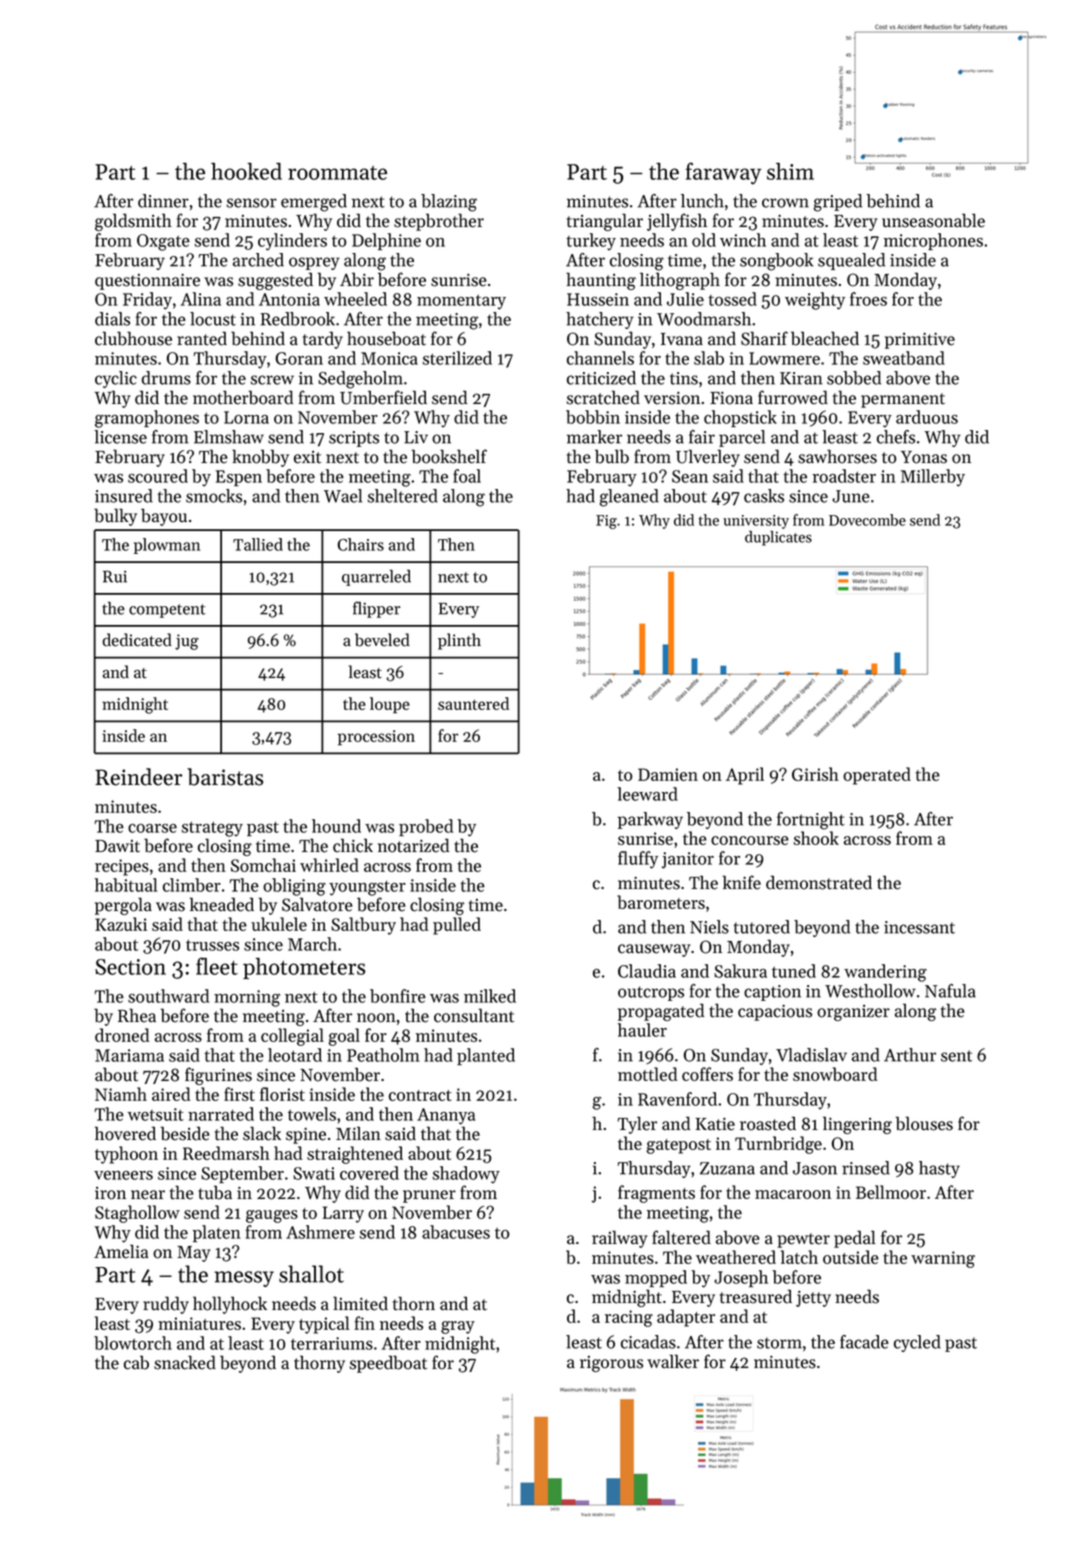 The image size is (1085, 1542). I want to click on shim, so click(790, 171).
